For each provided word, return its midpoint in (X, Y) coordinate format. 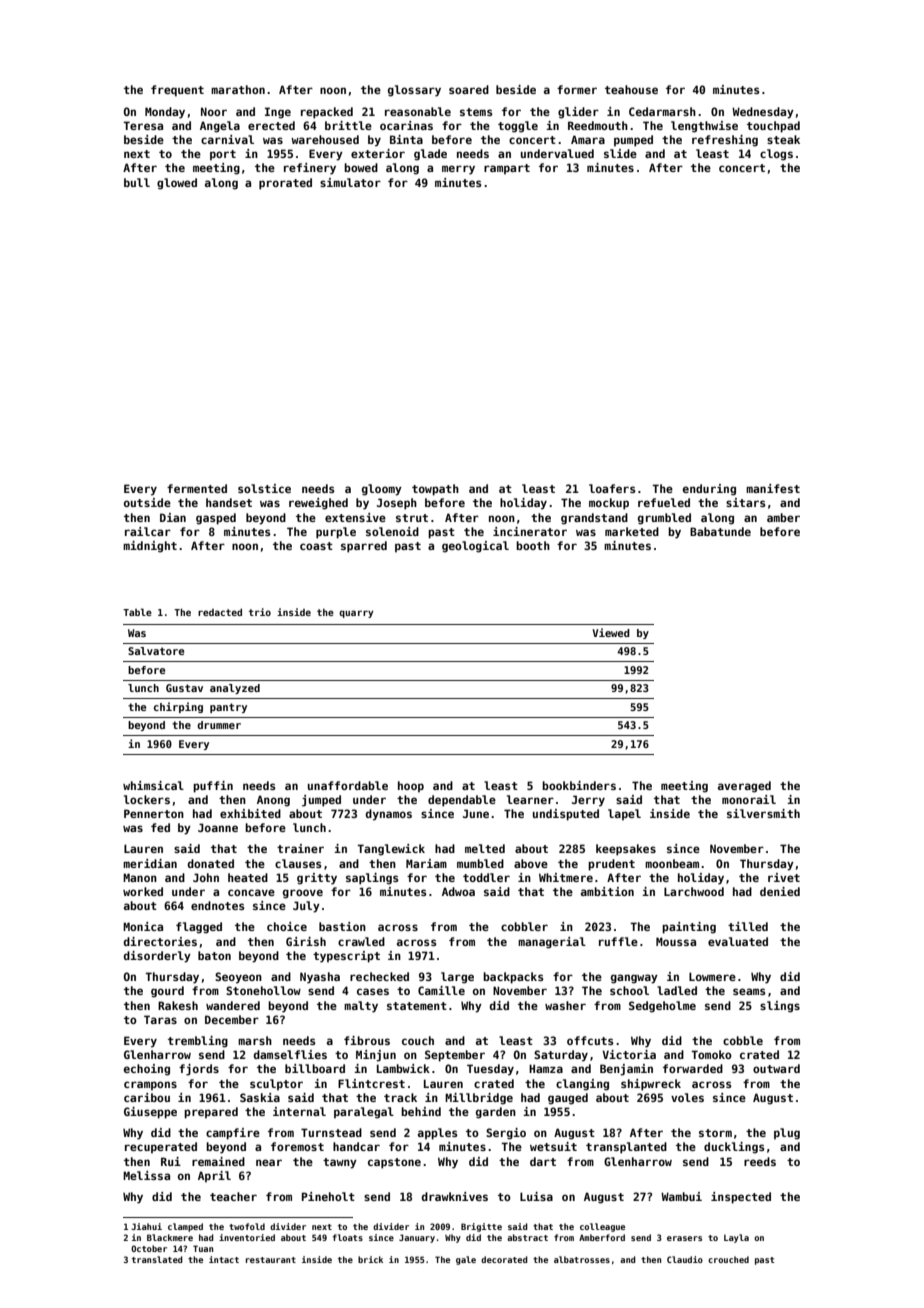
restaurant (271, 1260)
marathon (238, 89)
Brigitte (481, 1227)
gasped (216, 519)
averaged (744, 787)
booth (533, 545)
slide (620, 153)
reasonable (418, 111)
